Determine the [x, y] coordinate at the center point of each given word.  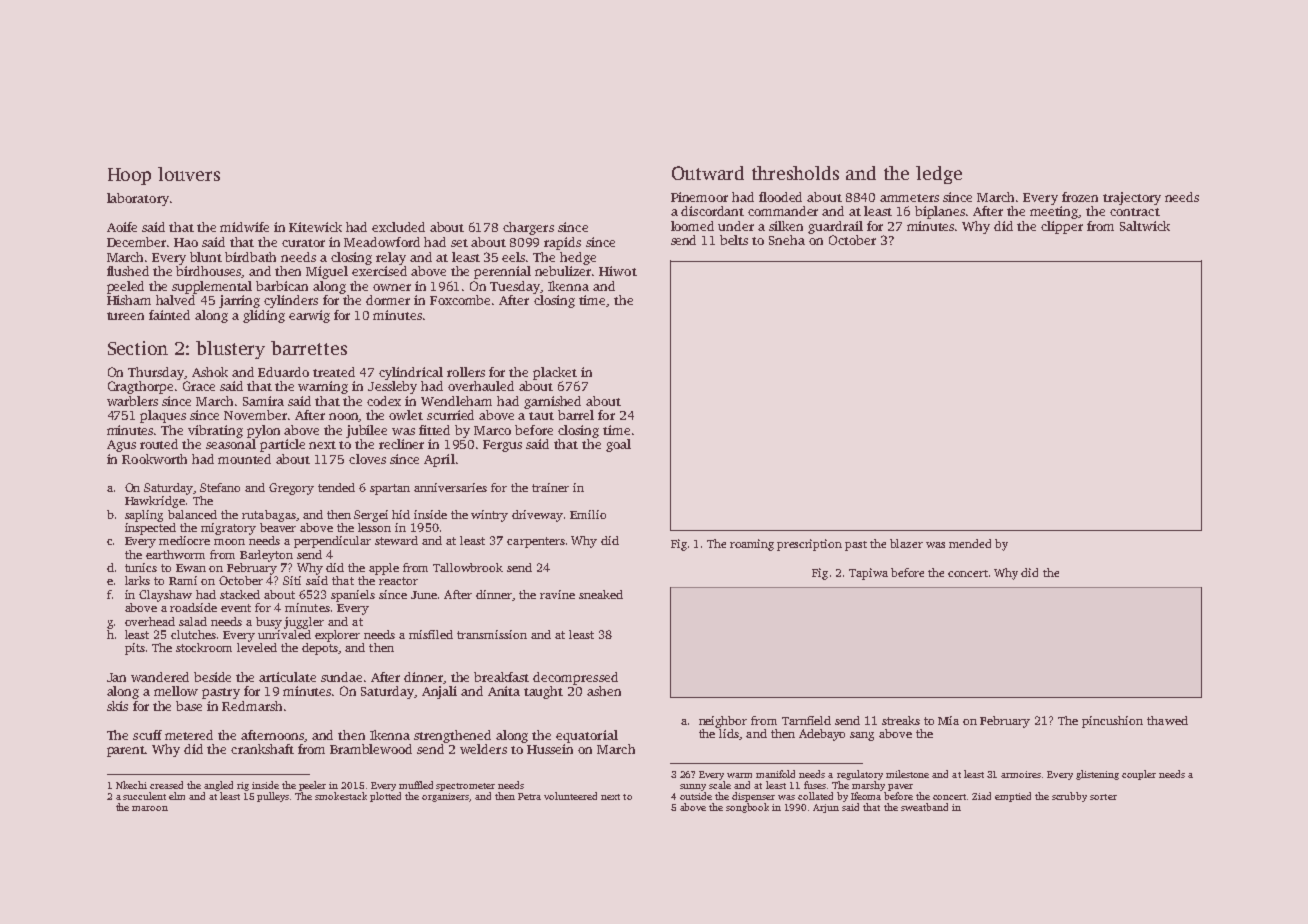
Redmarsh [252, 706]
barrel [576, 415]
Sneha [787, 240]
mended [970, 543]
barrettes [309, 348]
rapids [562, 243]
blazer [906, 543]
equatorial [587, 736]
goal [618, 445]
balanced [192, 514]
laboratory [138, 199]
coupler [1139, 775]
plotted [385, 797]
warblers [132, 401]
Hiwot [618, 271]
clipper [1062, 227]
